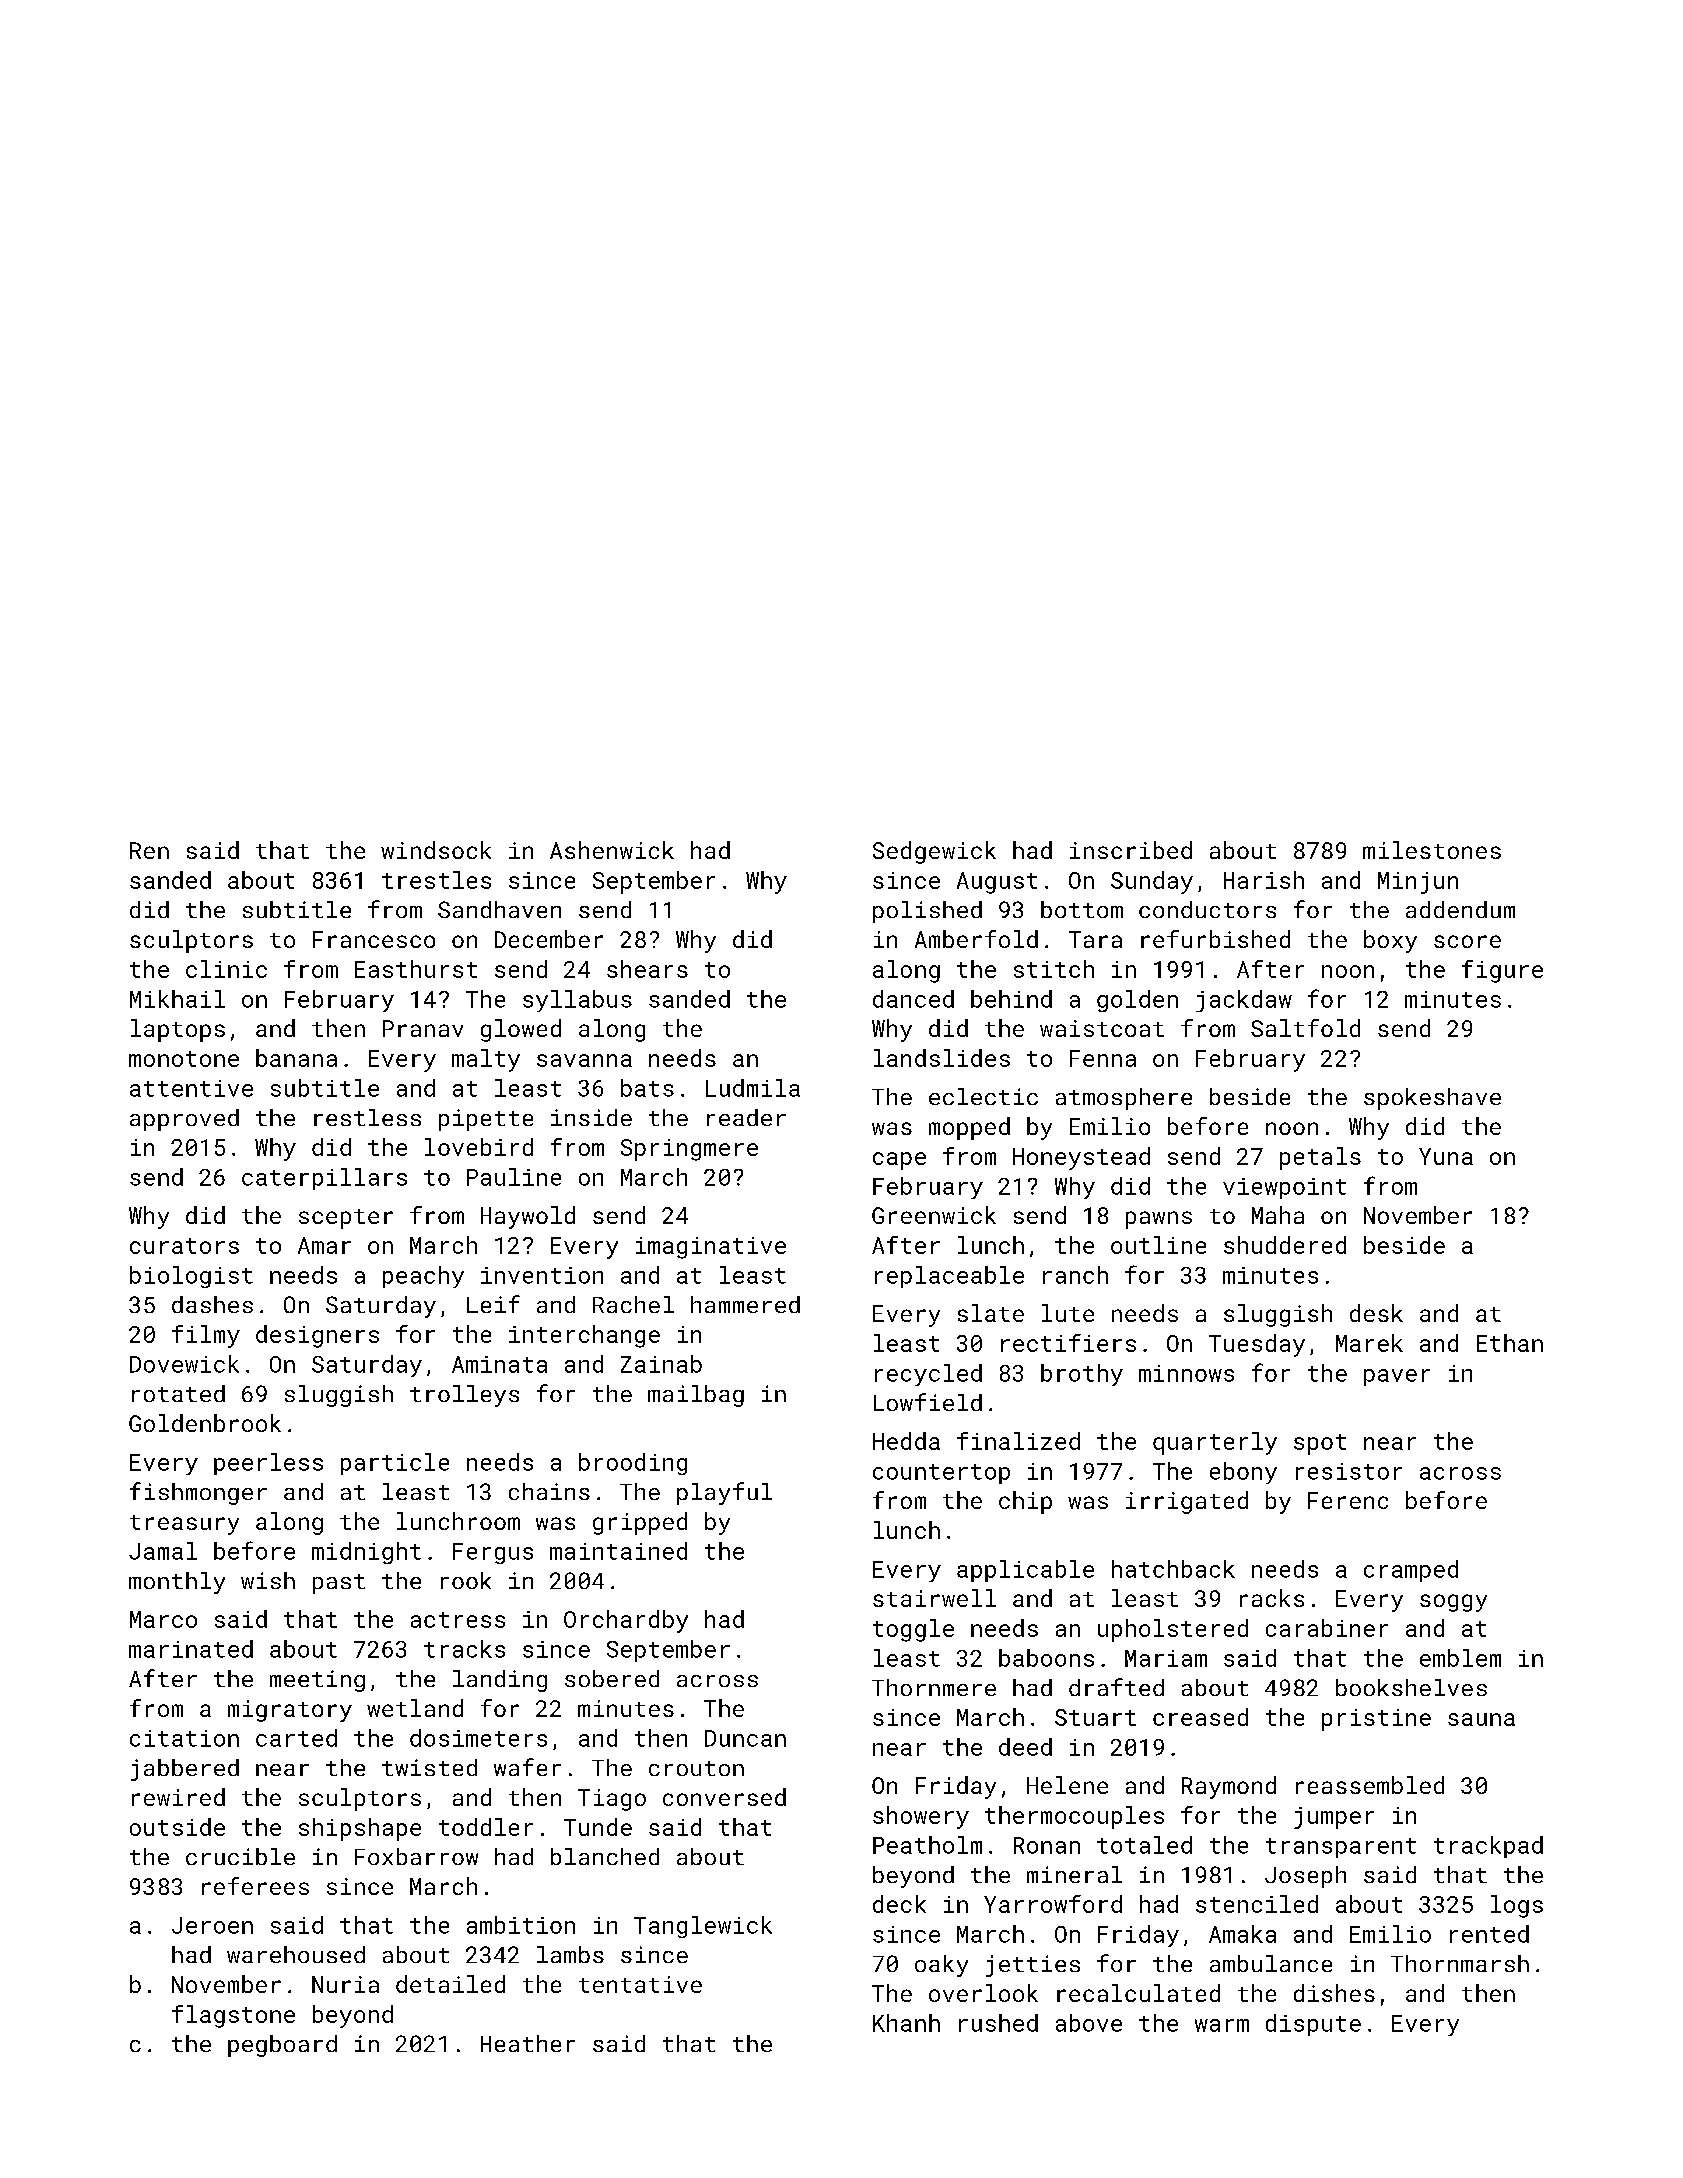 The width and height of the screenshot is (1683, 2178). I want to click on windsock, so click(436, 850).
